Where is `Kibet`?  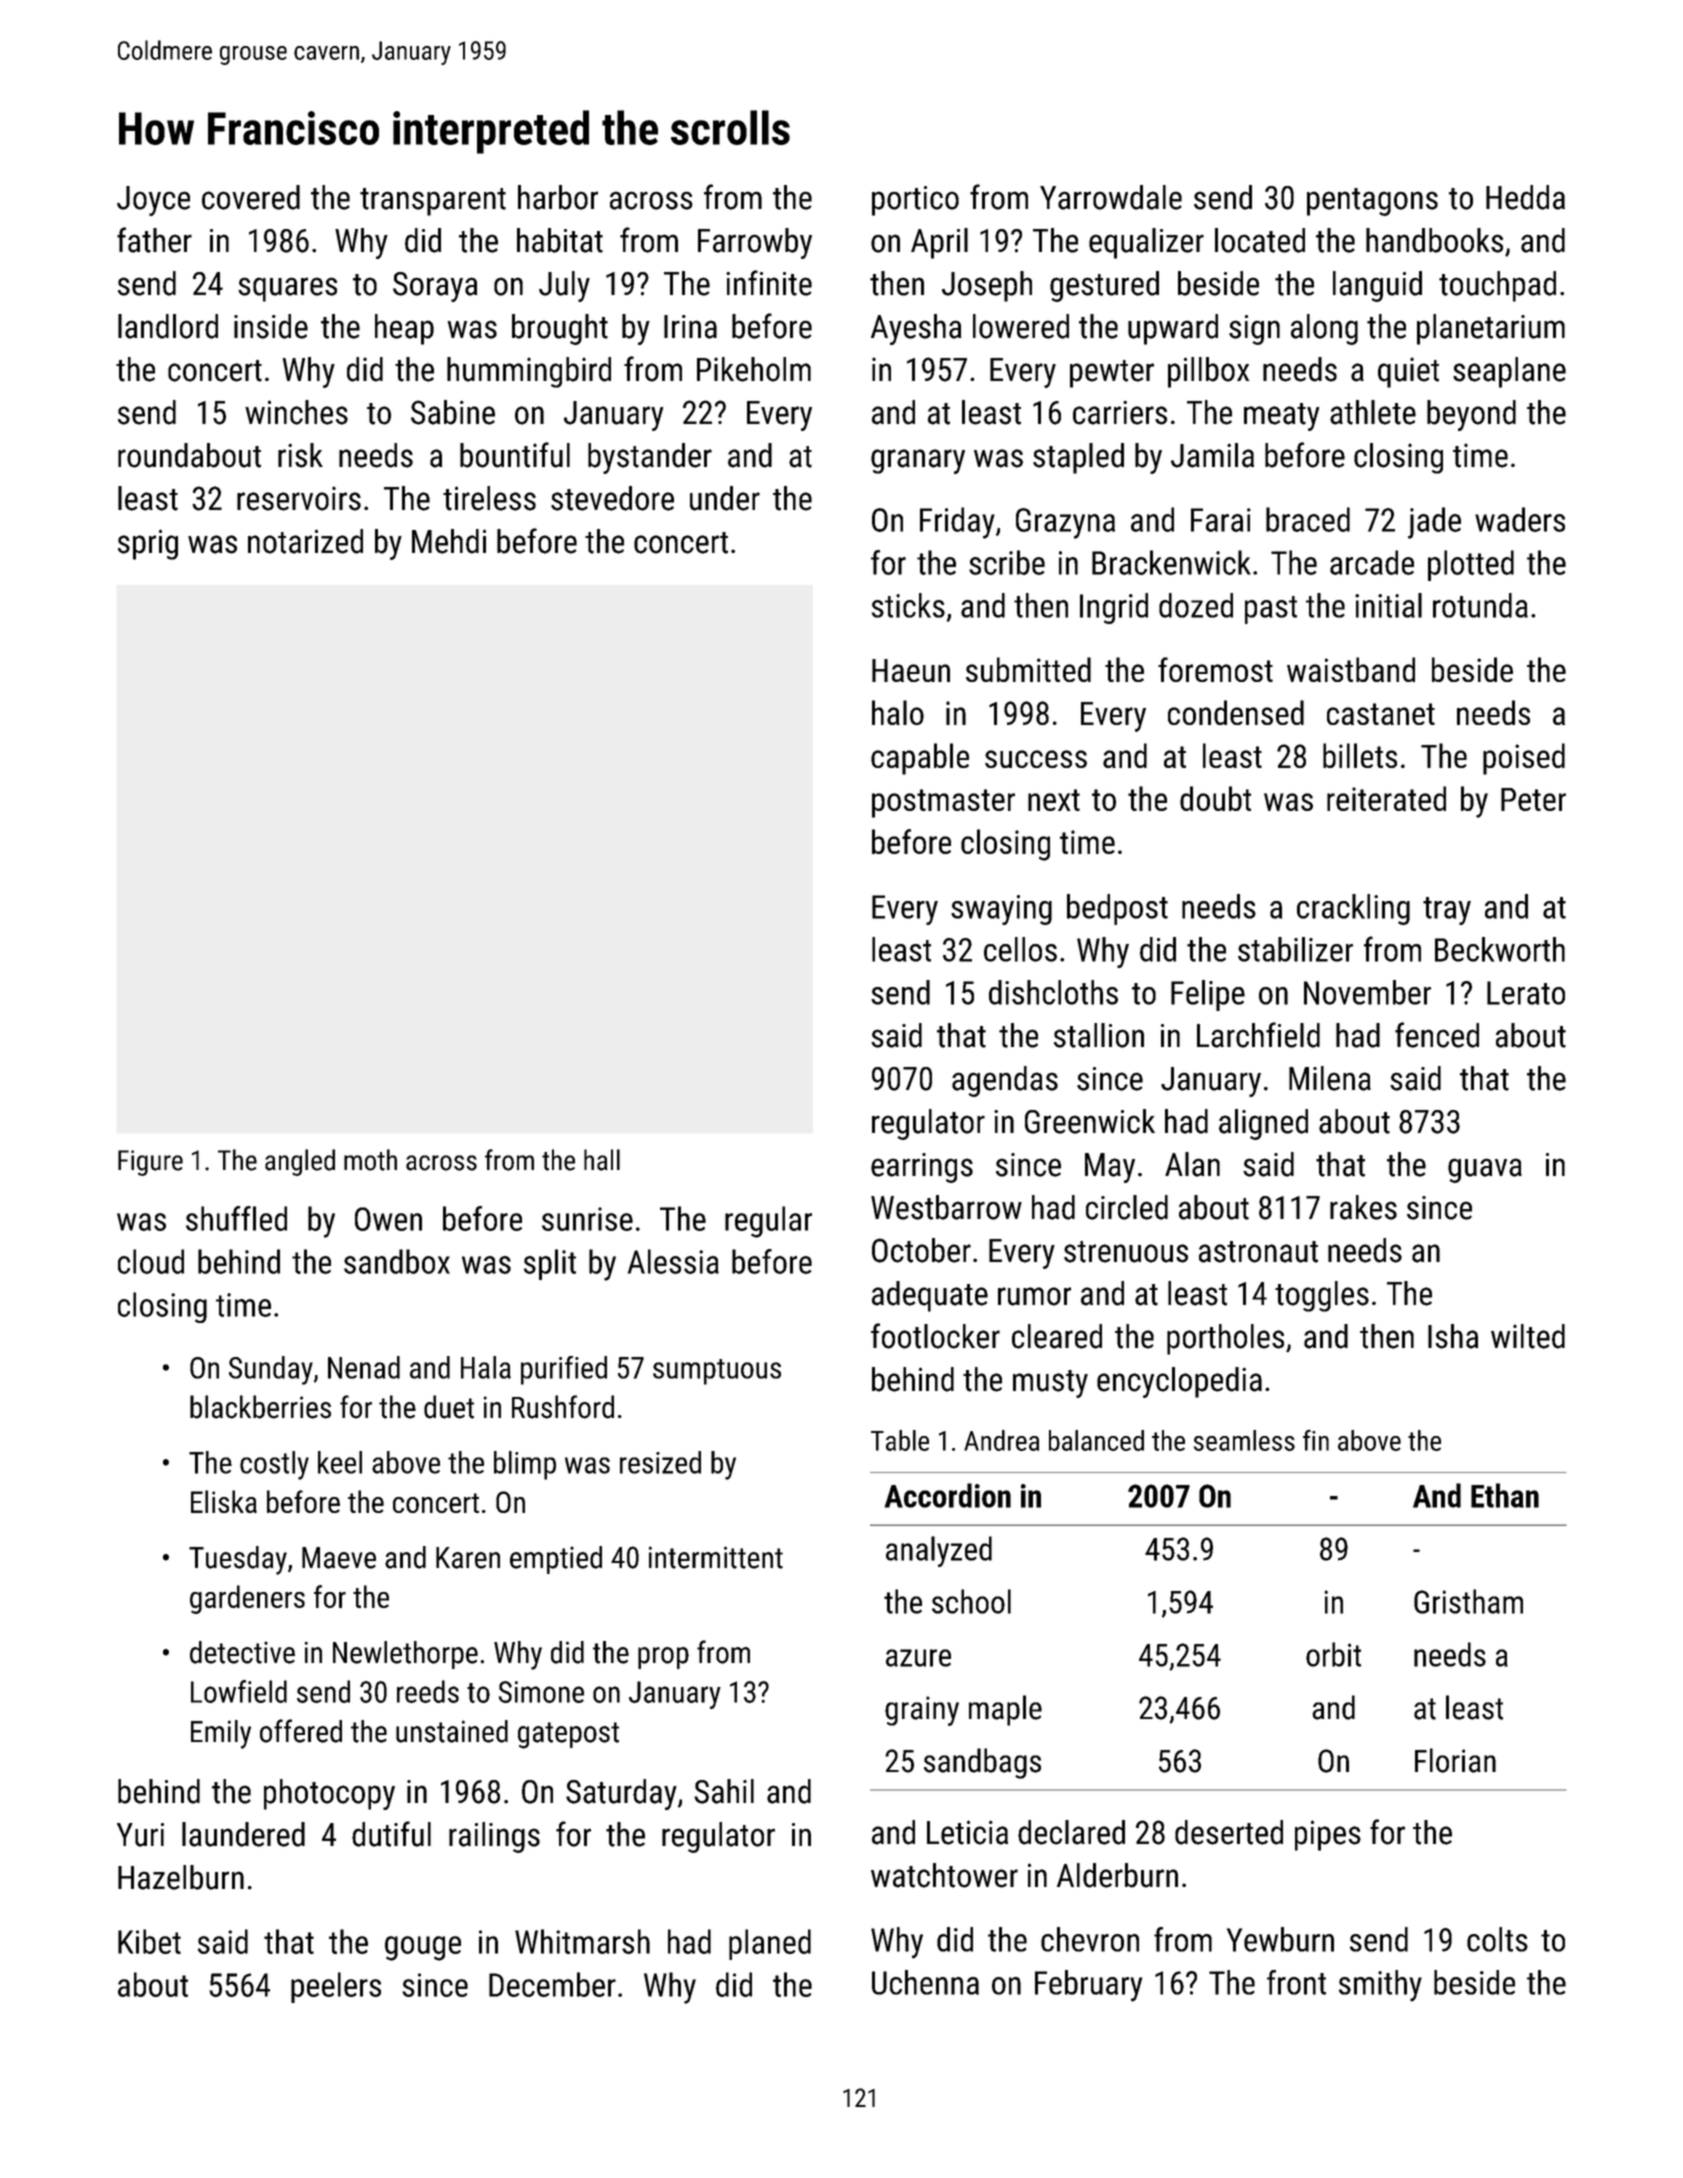 Kibet is located at coordinates (149, 1941).
